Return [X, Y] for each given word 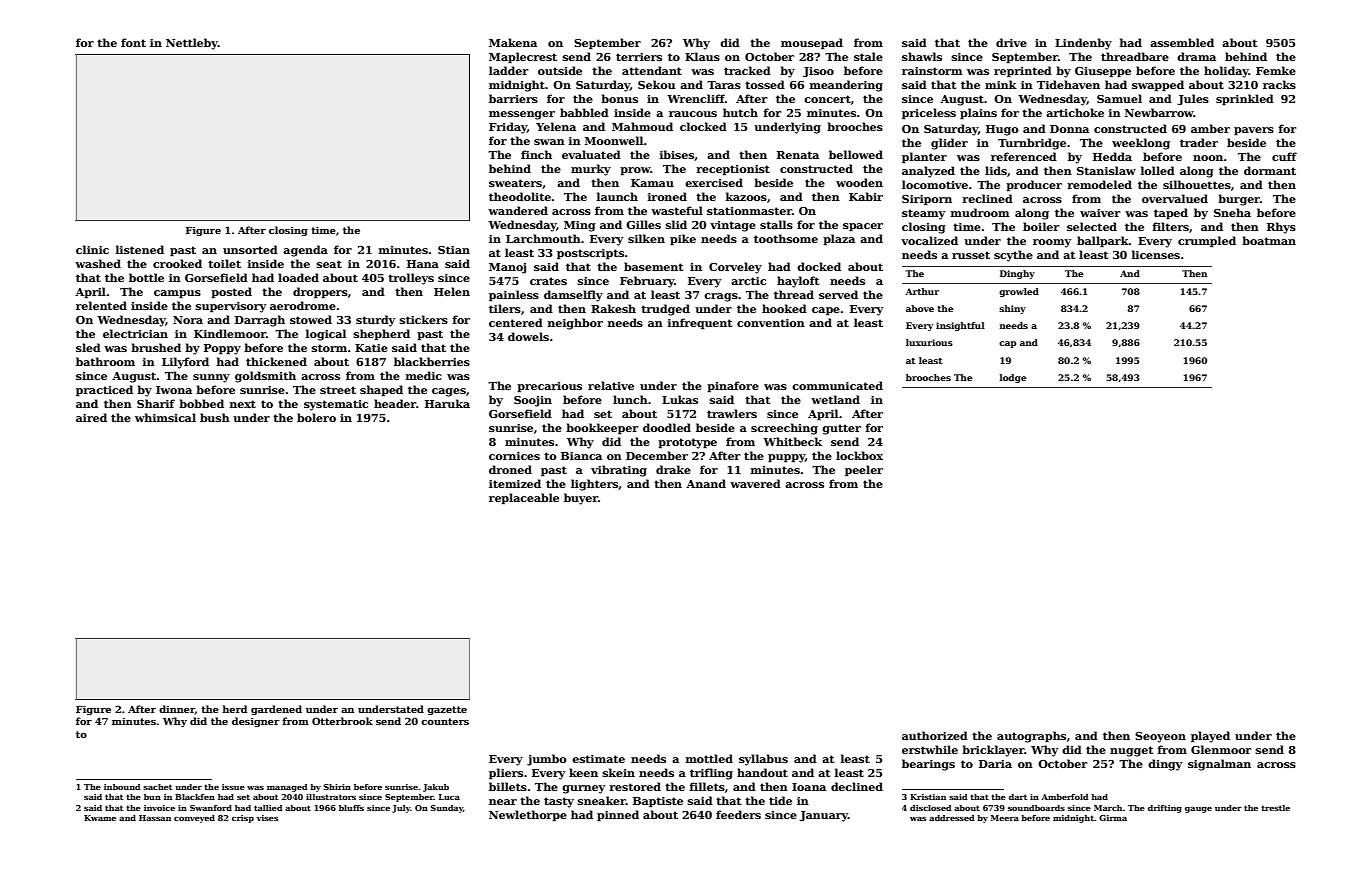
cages [449, 392]
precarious [549, 387]
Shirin [337, 787]
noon [1208, 158]
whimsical [165, 417]
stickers [424, 319]
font [133, 42]
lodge [1013, 378]
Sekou [656, 84]
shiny [1012, 309]
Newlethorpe [528, 816]
